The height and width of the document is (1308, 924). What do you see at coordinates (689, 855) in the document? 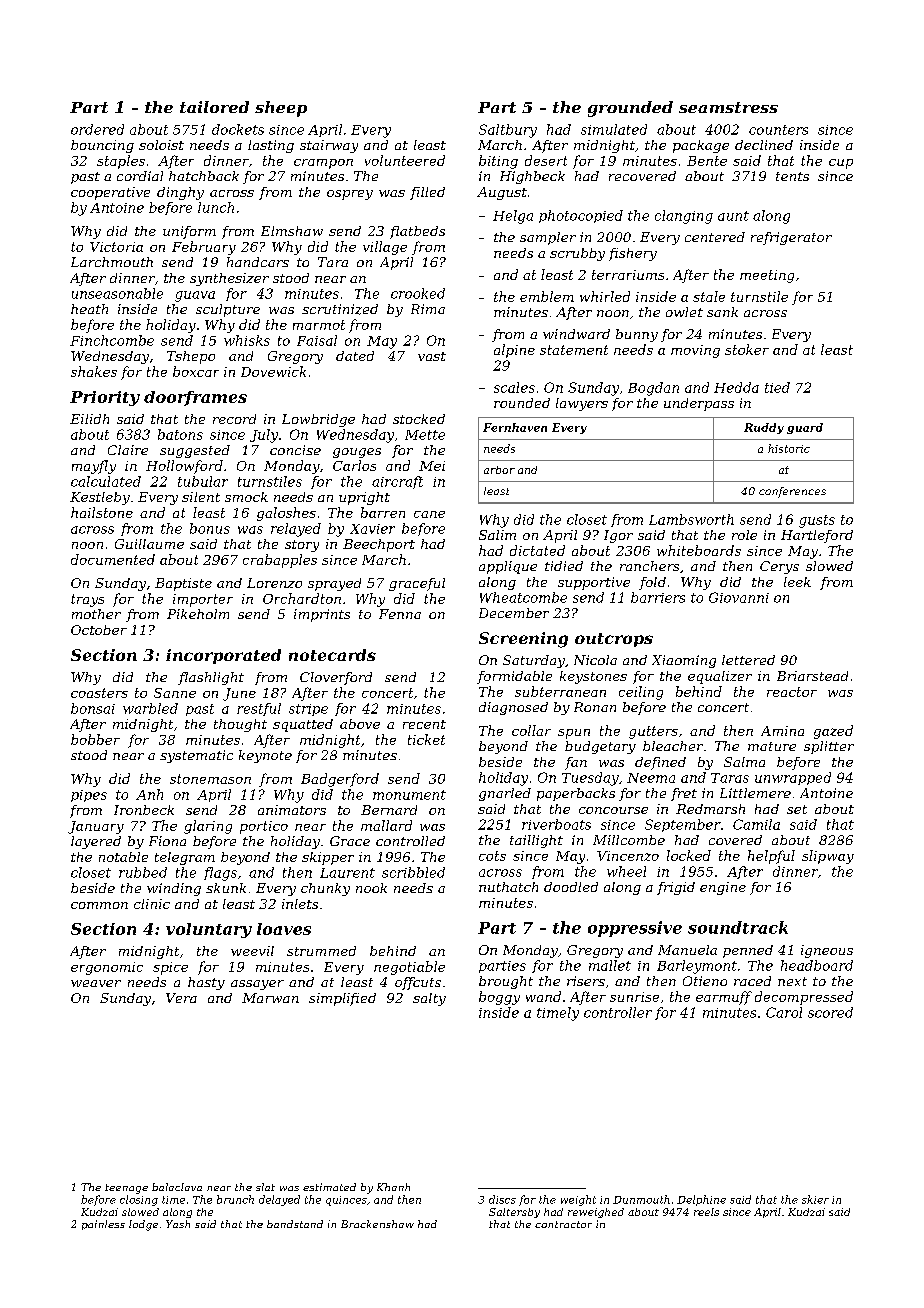
I see `locked` at bounding box center [689, 855].
